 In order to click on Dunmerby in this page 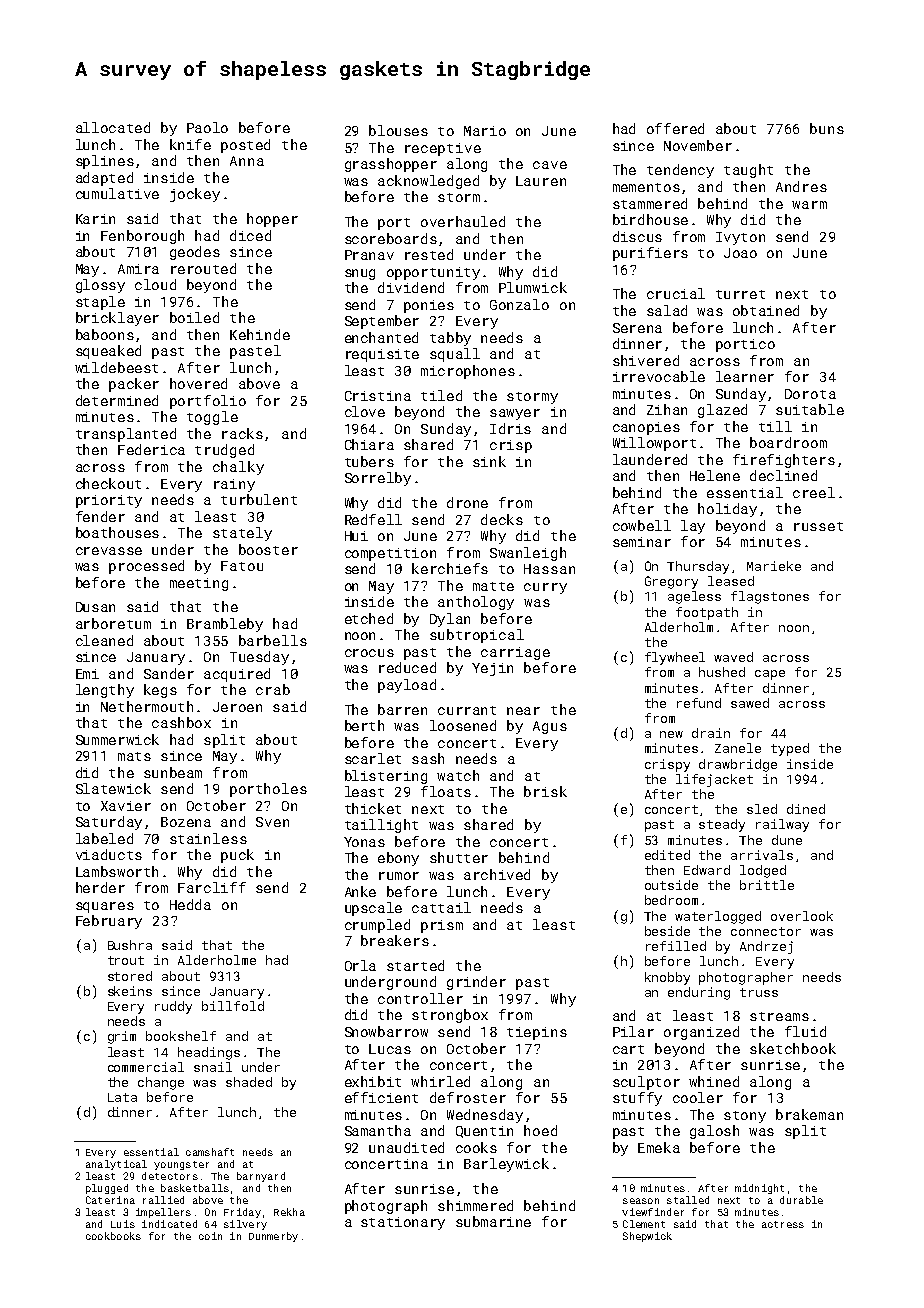, I will do `click(273, 1237)`.
